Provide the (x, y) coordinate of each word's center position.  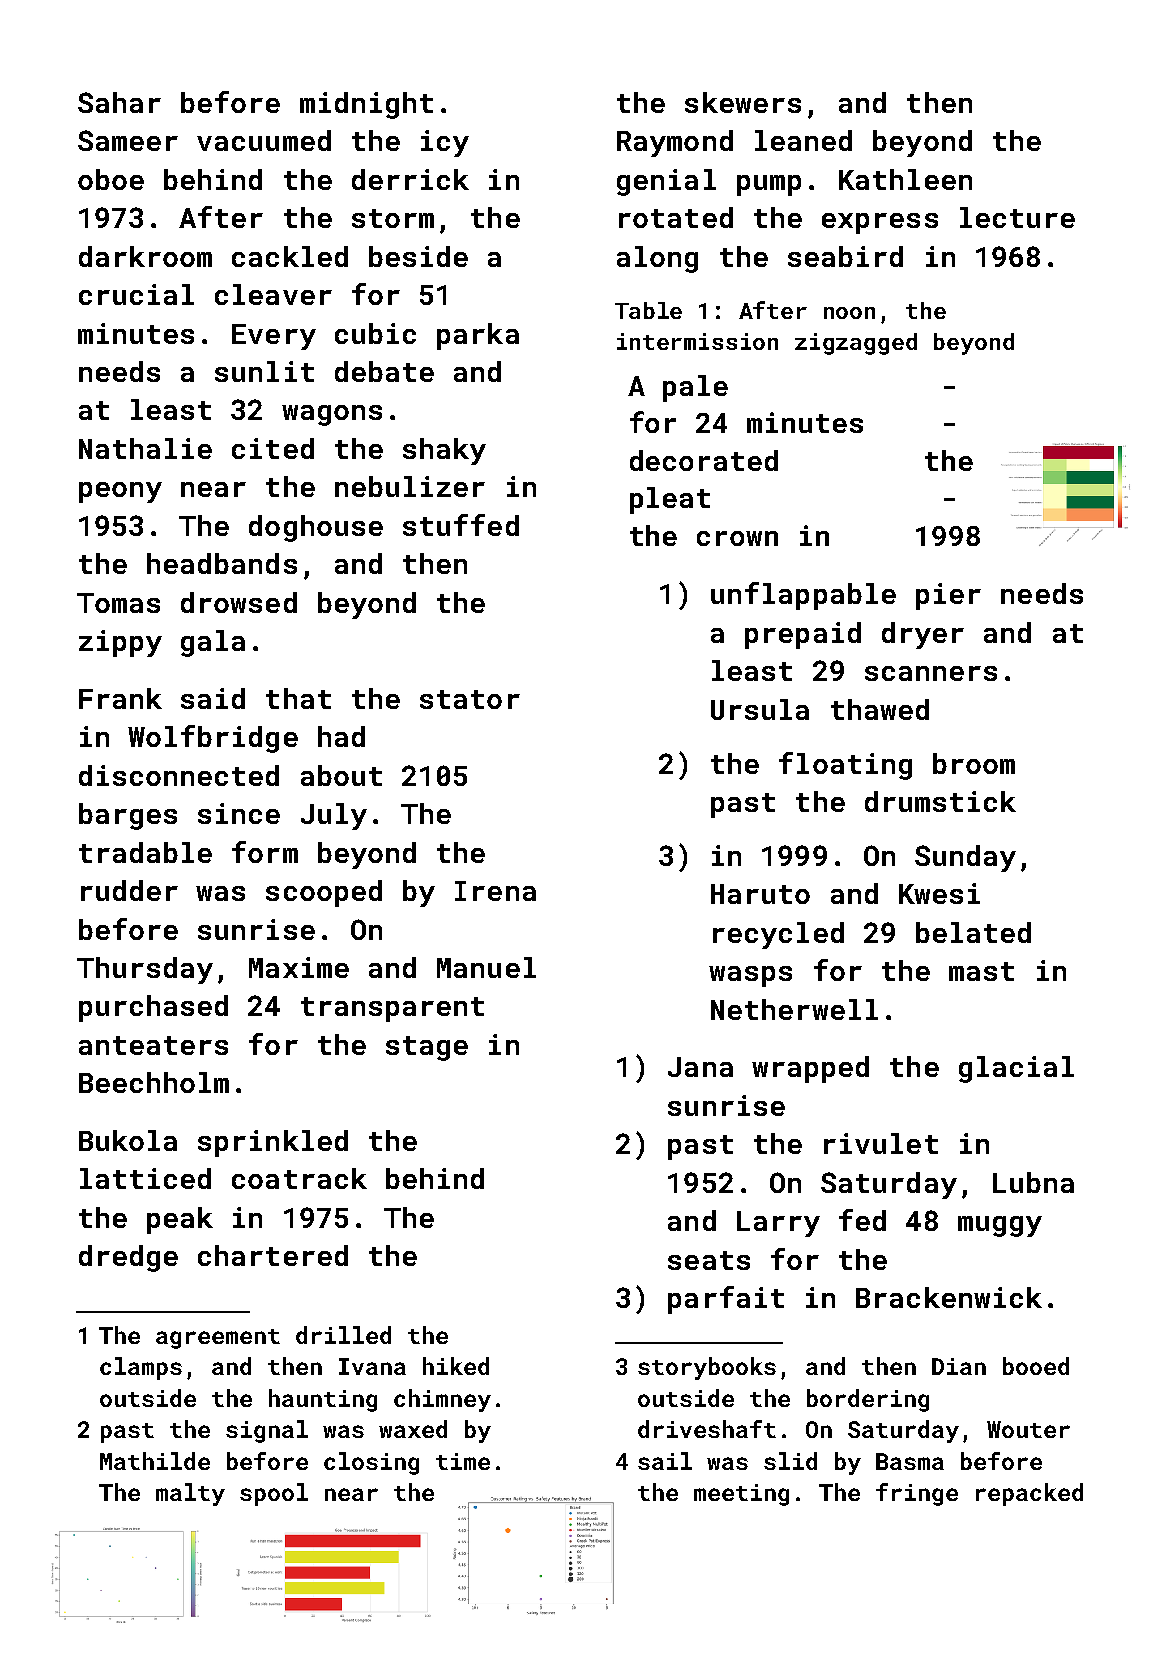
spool (274, 1494)
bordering (868, 1400)
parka (478, 336)
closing (371, 1463)
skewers (743, 102)
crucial (136, 294)
